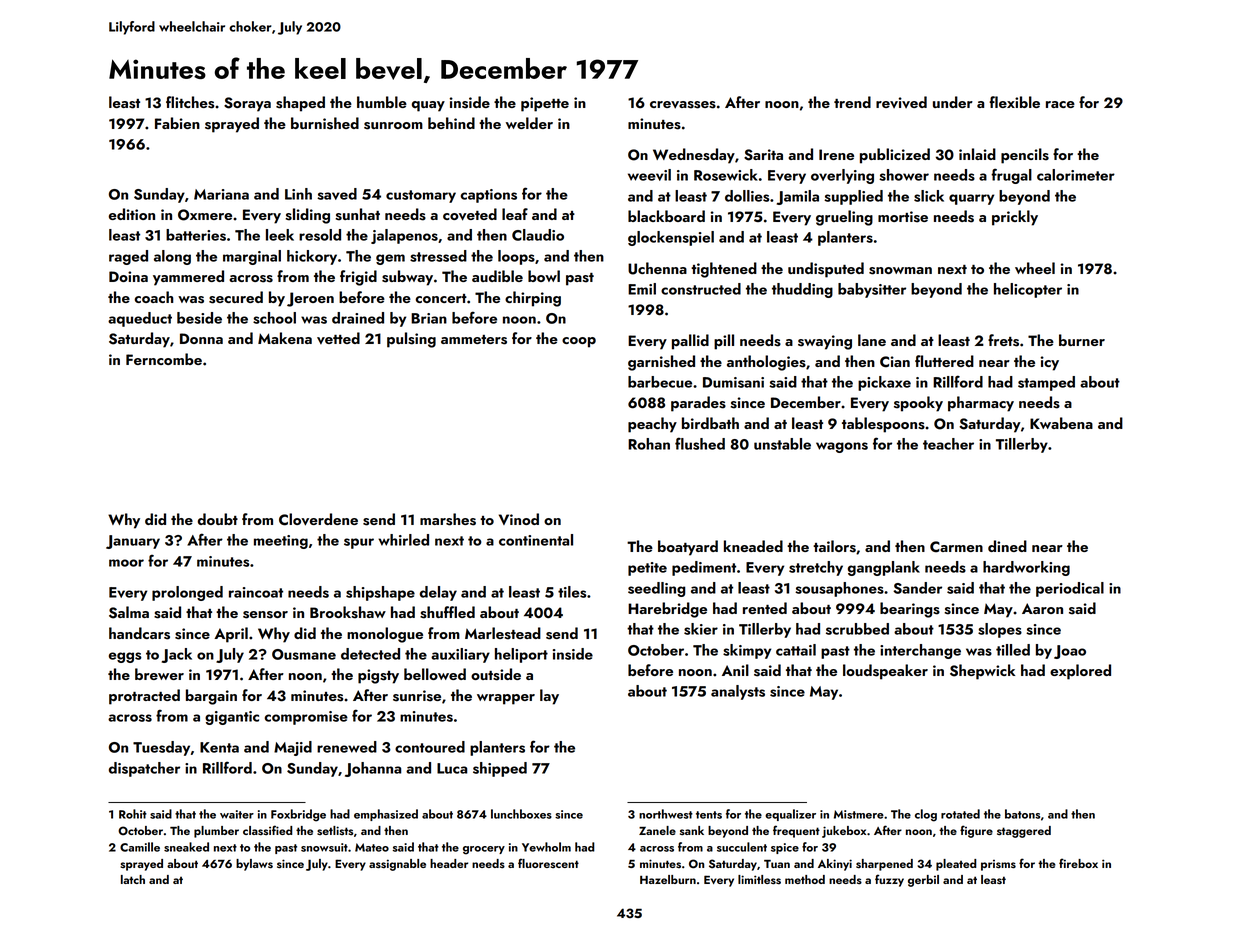 The image size is (1233, 952). What do you see at coordinates (900, 271) in the document?
I see `snowman` at bounding box center [900, 271].
